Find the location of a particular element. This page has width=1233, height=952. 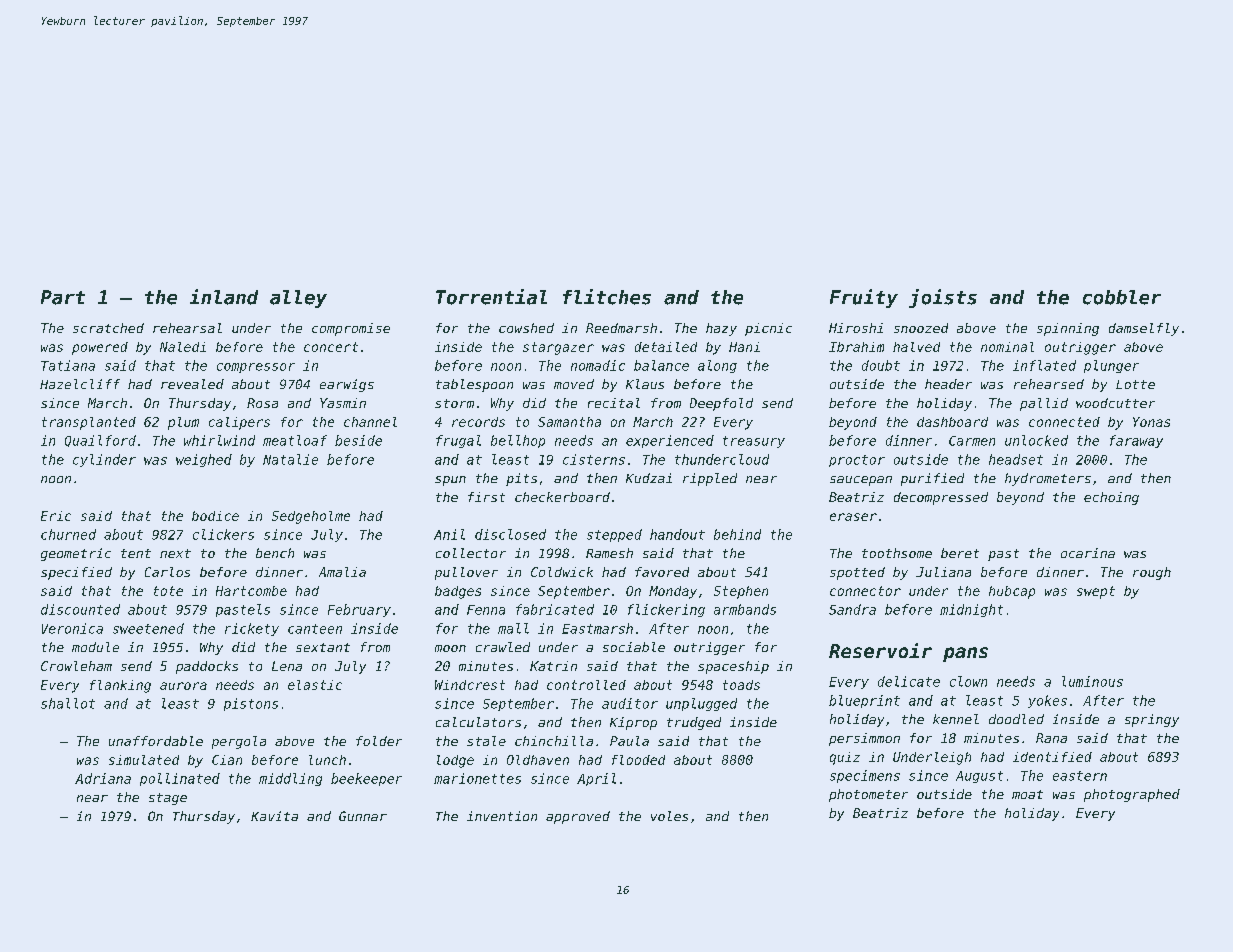

damselfly is located at coordinates (1144, 329).
